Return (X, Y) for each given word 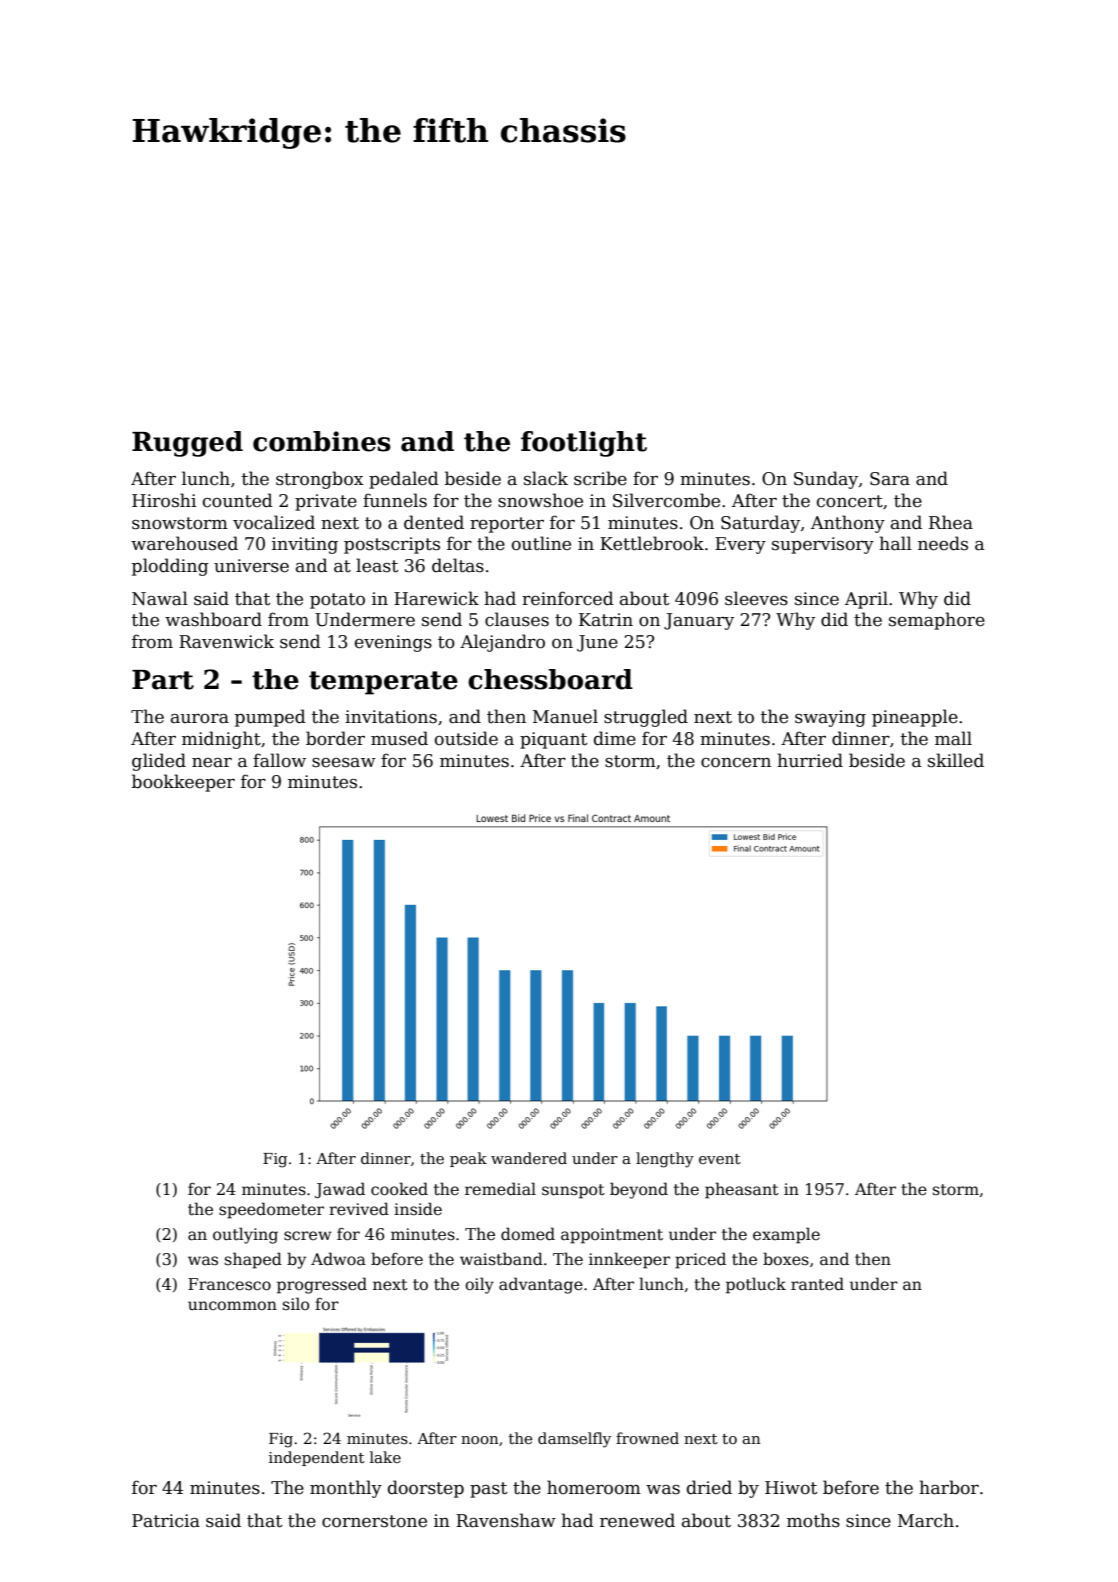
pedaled (404, 480)
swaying (830, 718)
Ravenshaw (506, 1520)
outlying (245, 1235)
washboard (213, 619)
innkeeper (629, 1260)
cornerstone (374, 1521)
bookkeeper (183, 783)
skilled (956, 760)
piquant (553, 740)
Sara (890, 479)
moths (813, 1520)
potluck (756, 1285)
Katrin (606, 620)
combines (322, 441)
